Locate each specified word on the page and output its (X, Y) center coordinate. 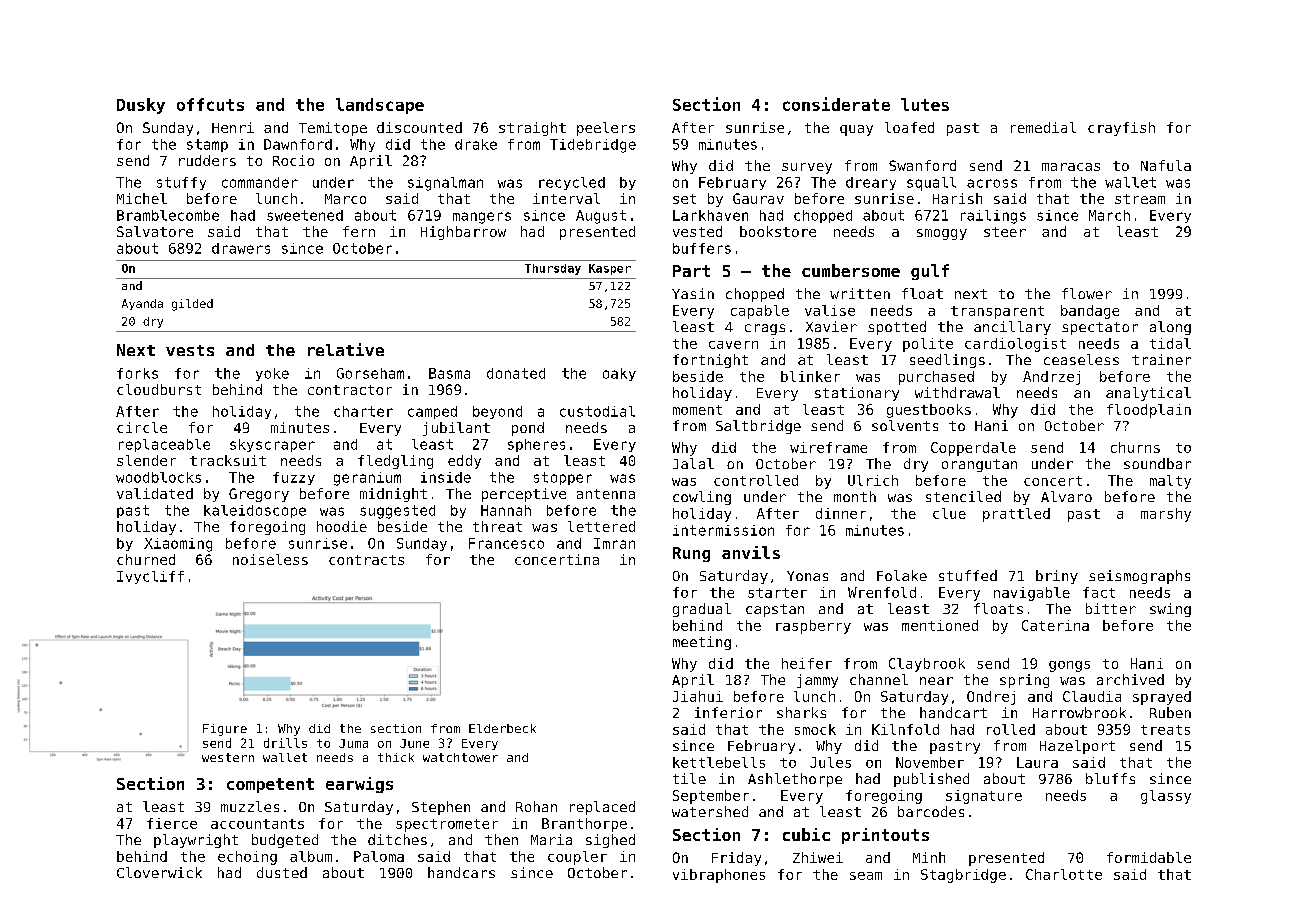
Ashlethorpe (795, 780)
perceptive (524, 495)
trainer (1161, 359)
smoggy (942, 234)
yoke (272, 374)
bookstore (778, 231)
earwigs (359, 785)
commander (260, 182)
